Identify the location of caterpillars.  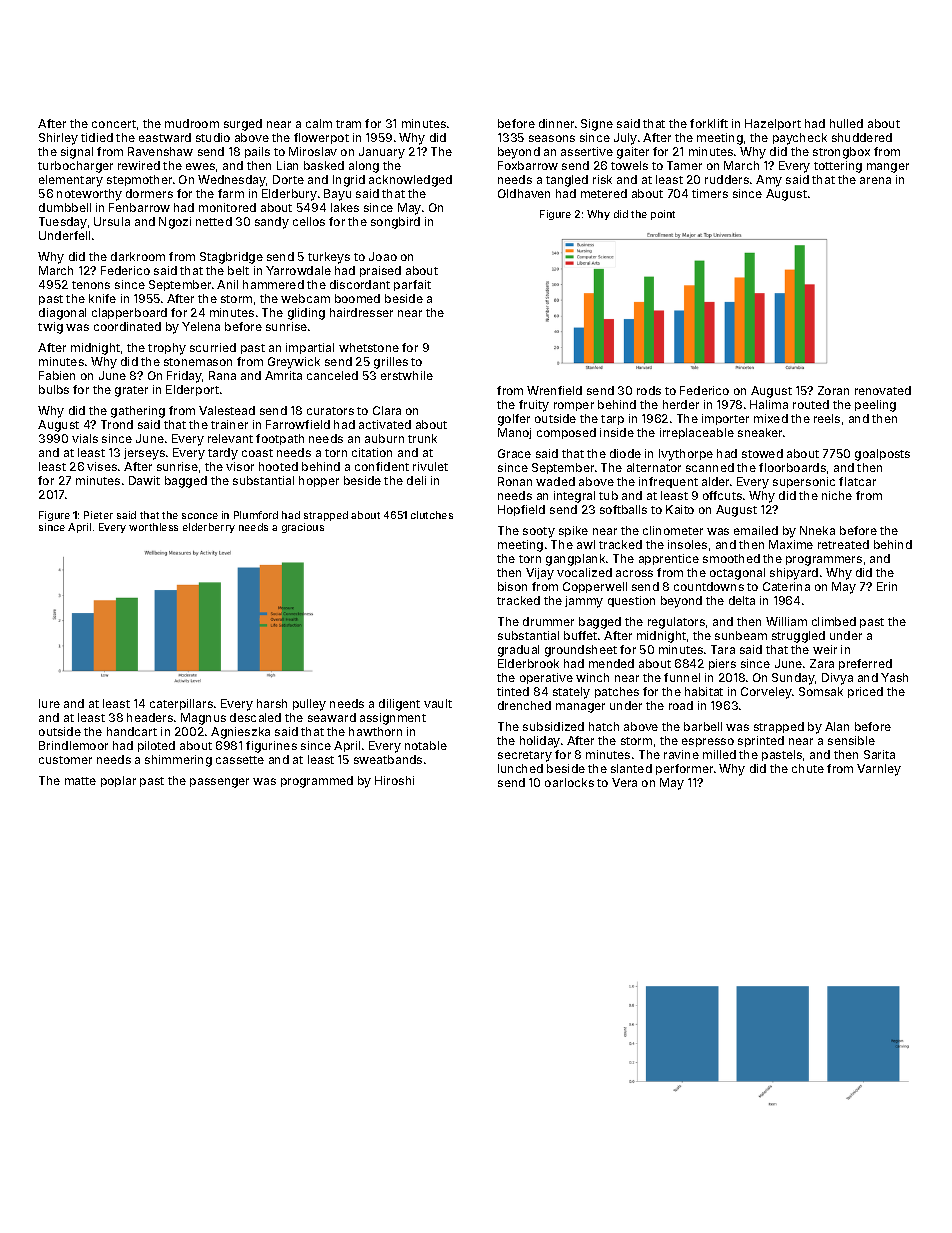
(181, 704).
